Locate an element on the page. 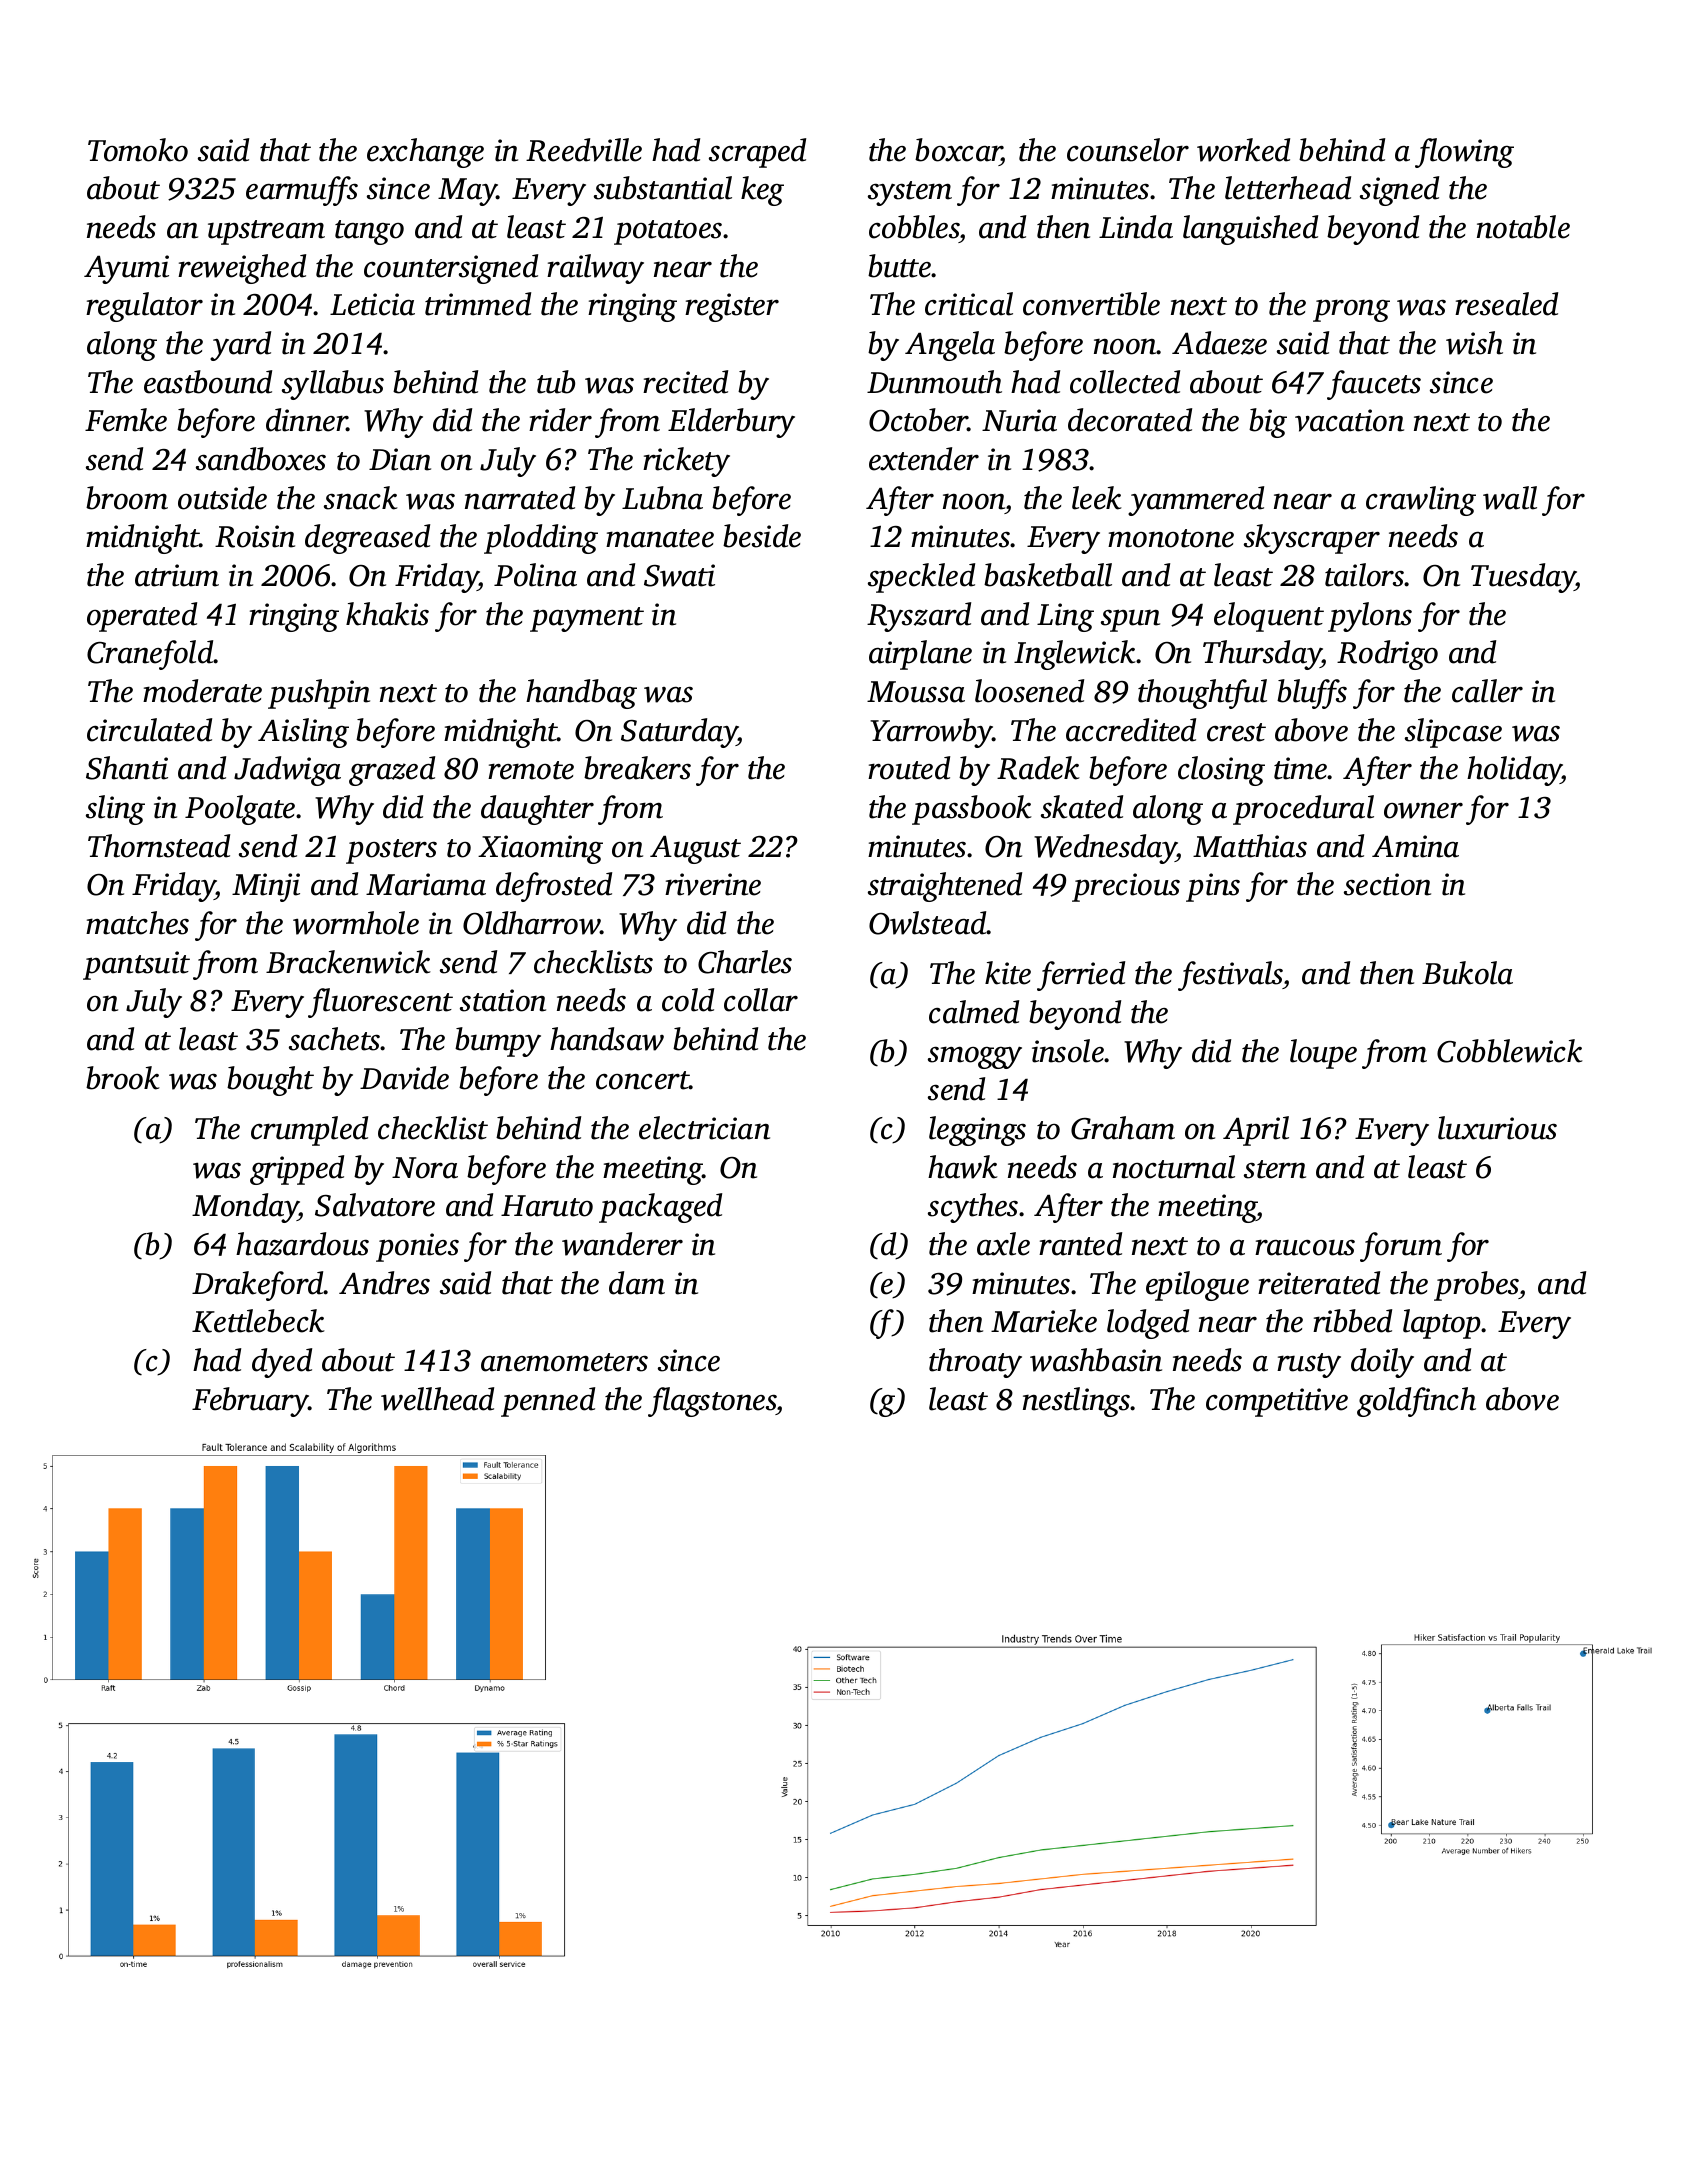  extender is located at coordinates (924, 459).
